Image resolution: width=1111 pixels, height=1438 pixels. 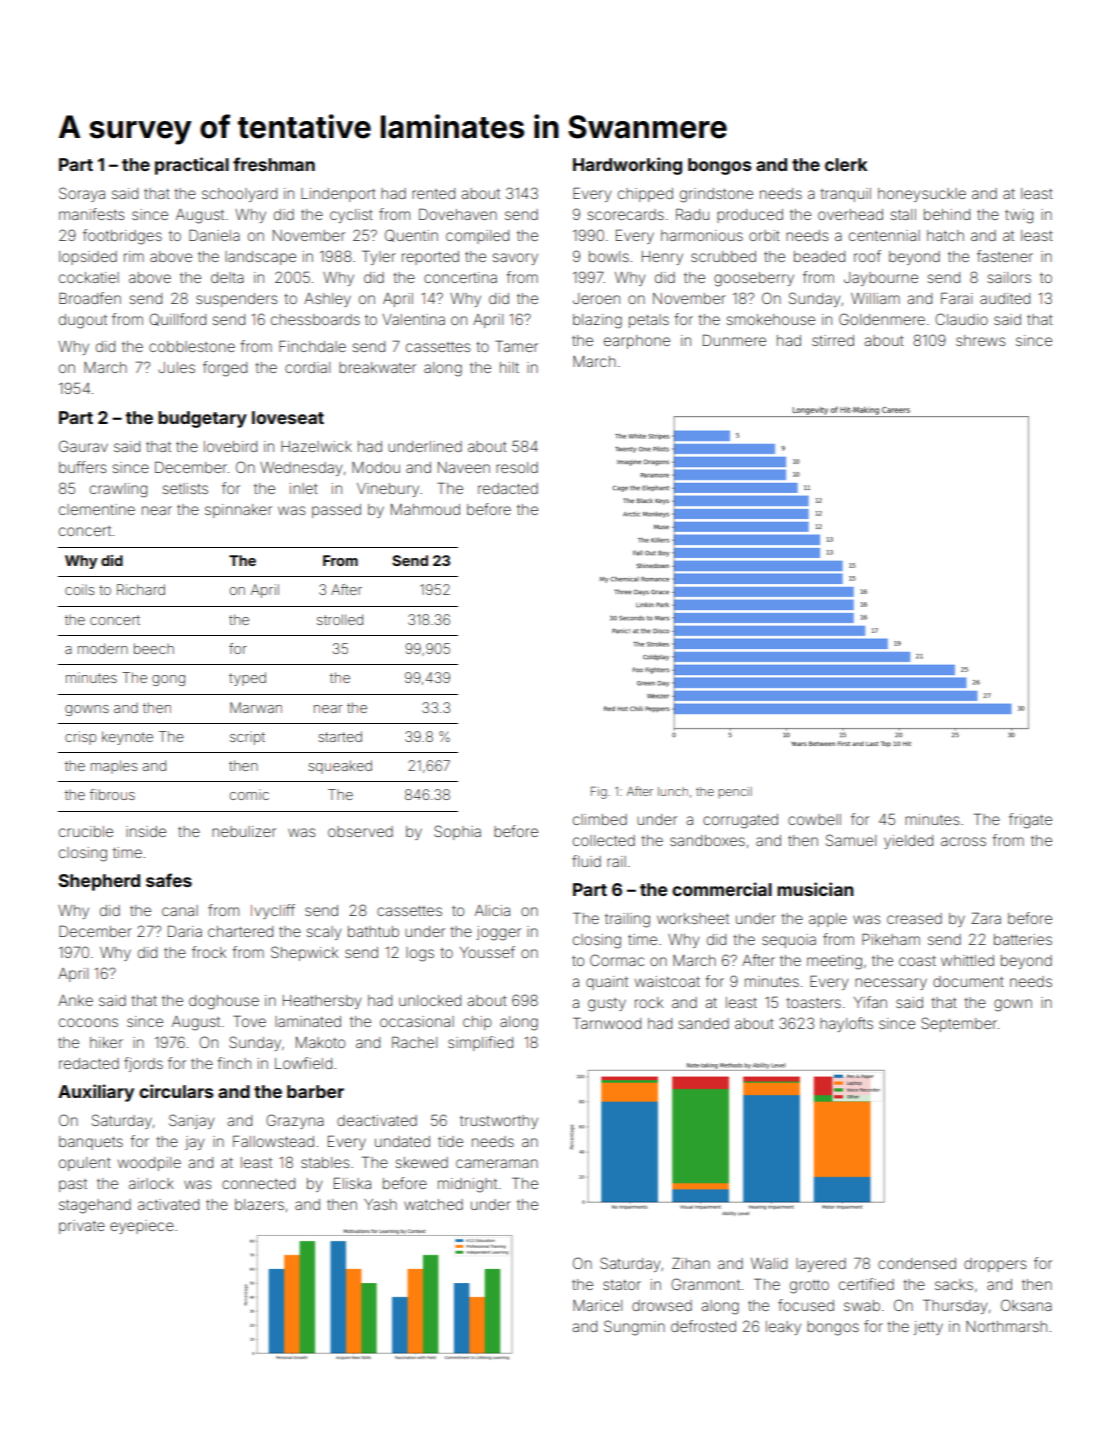 I want to click on Lindenport, so click(x=338, y=195).
